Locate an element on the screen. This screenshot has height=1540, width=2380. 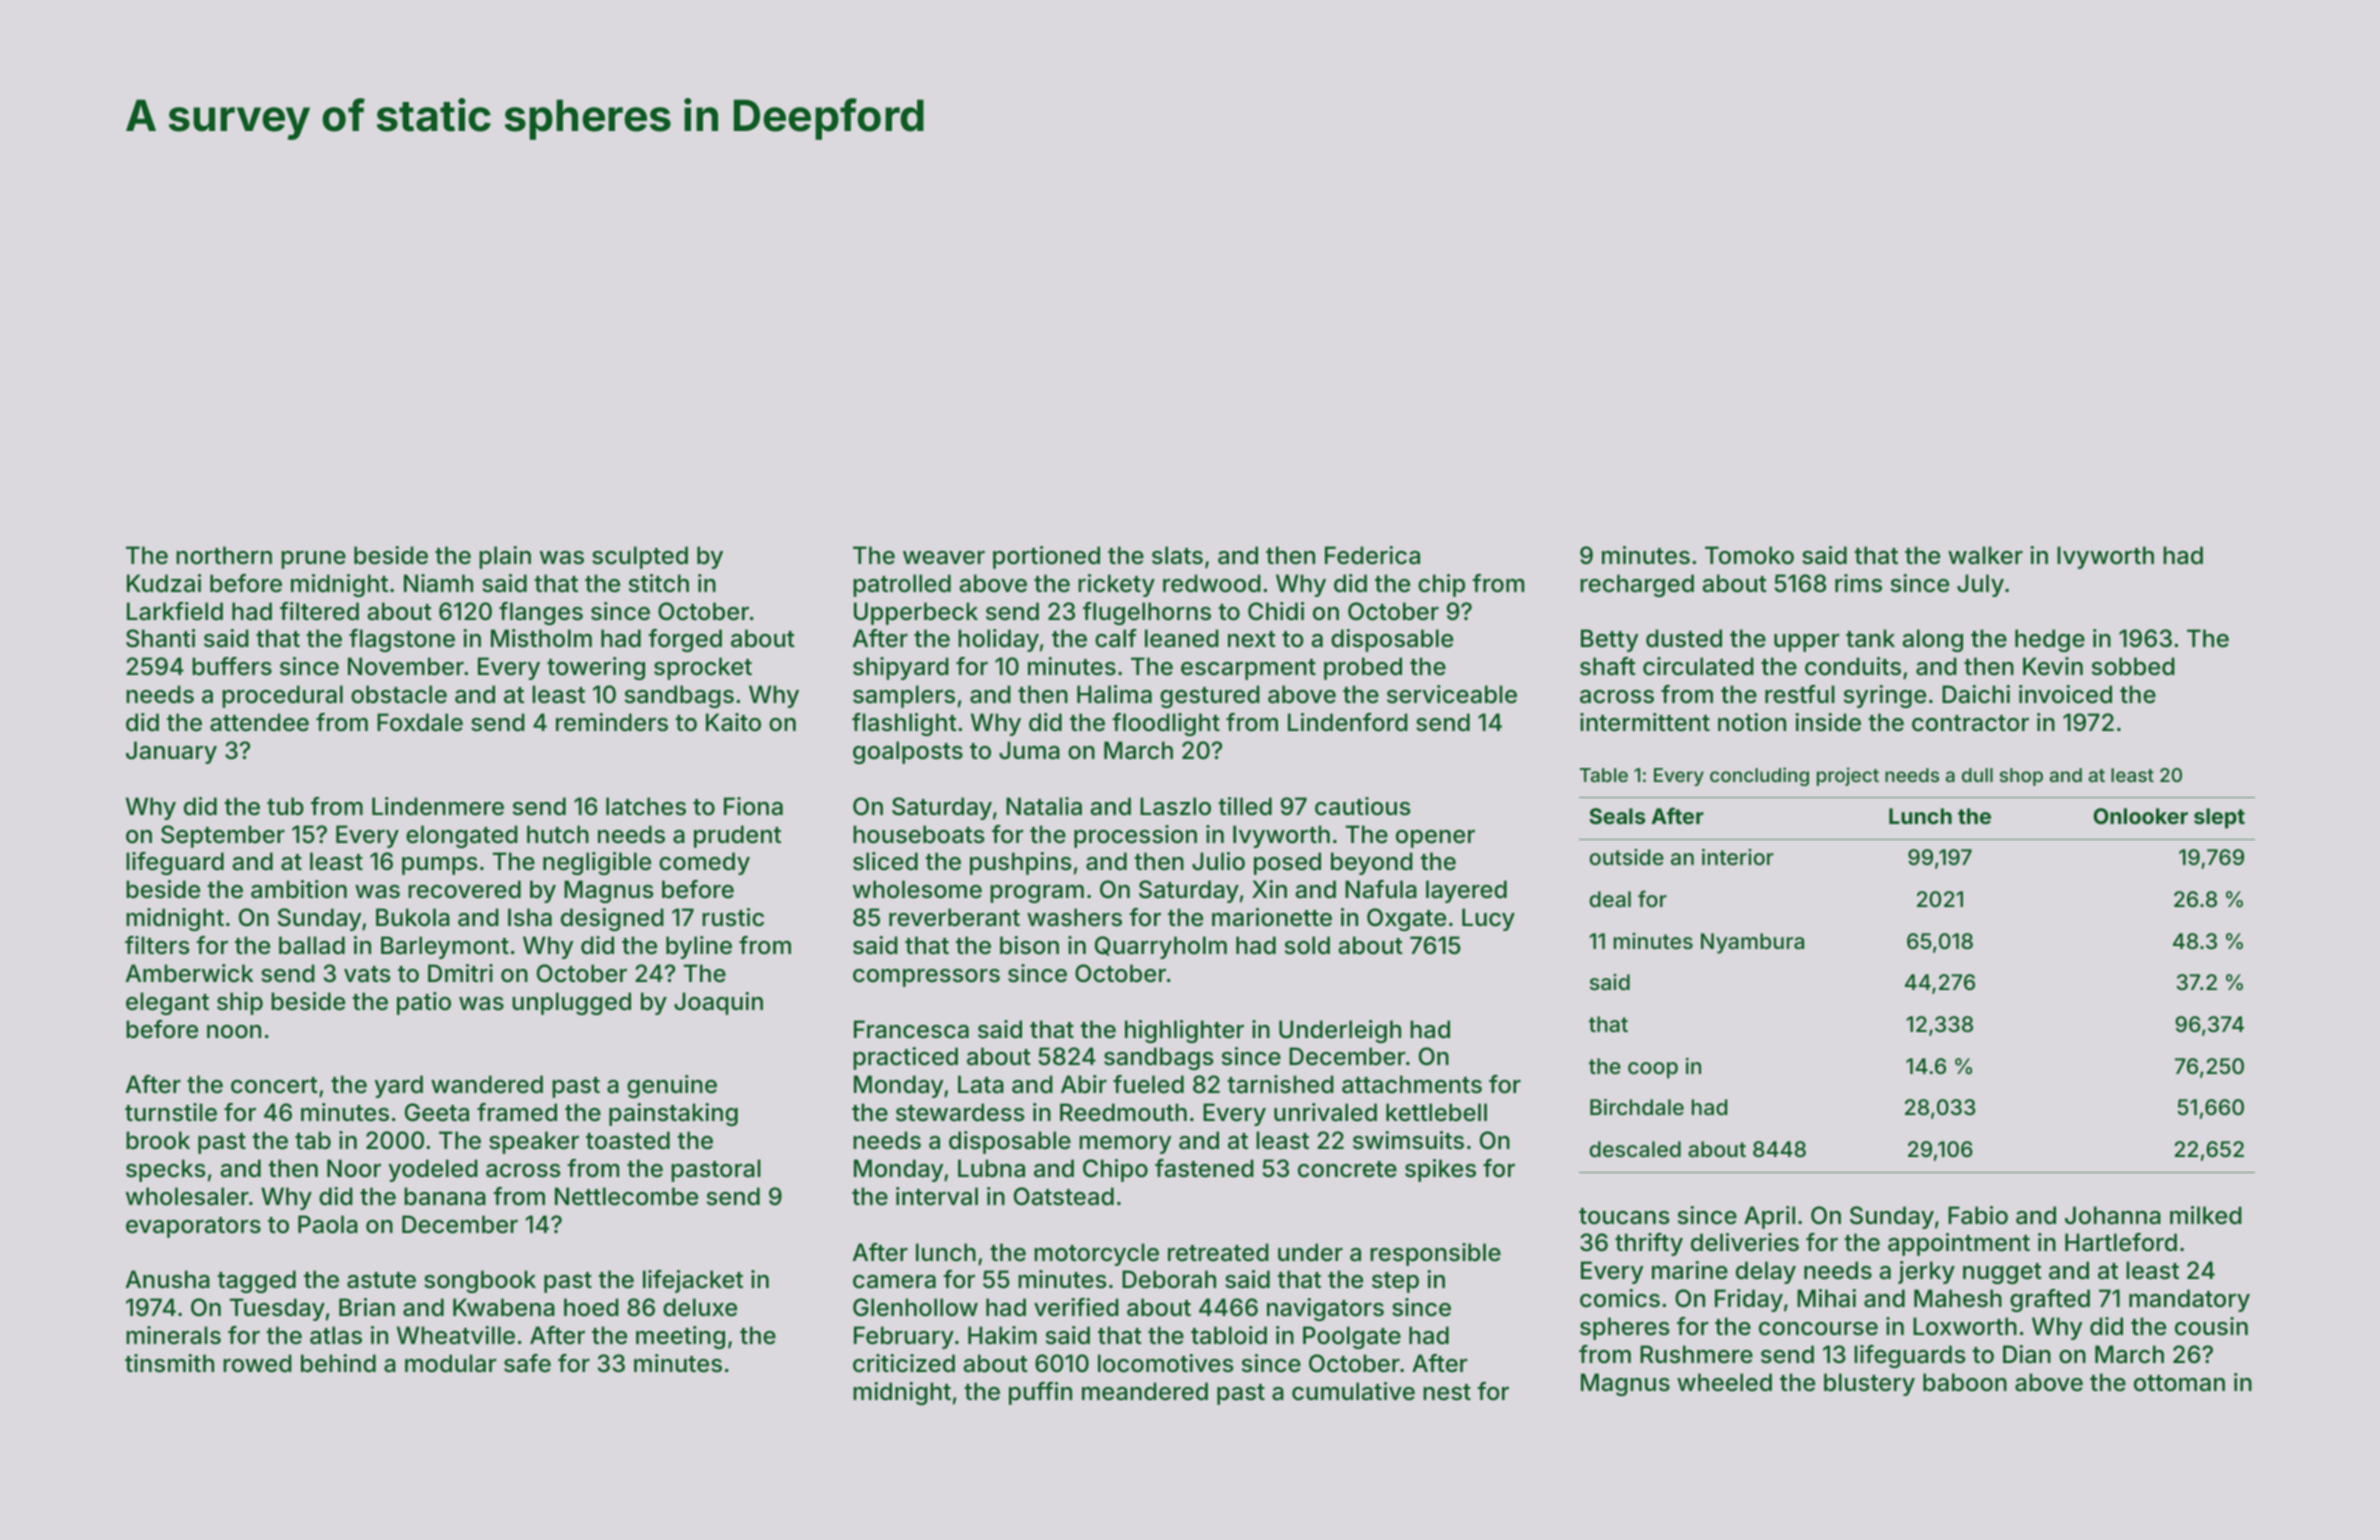
milked is located at coordinates (2206, 1215).
